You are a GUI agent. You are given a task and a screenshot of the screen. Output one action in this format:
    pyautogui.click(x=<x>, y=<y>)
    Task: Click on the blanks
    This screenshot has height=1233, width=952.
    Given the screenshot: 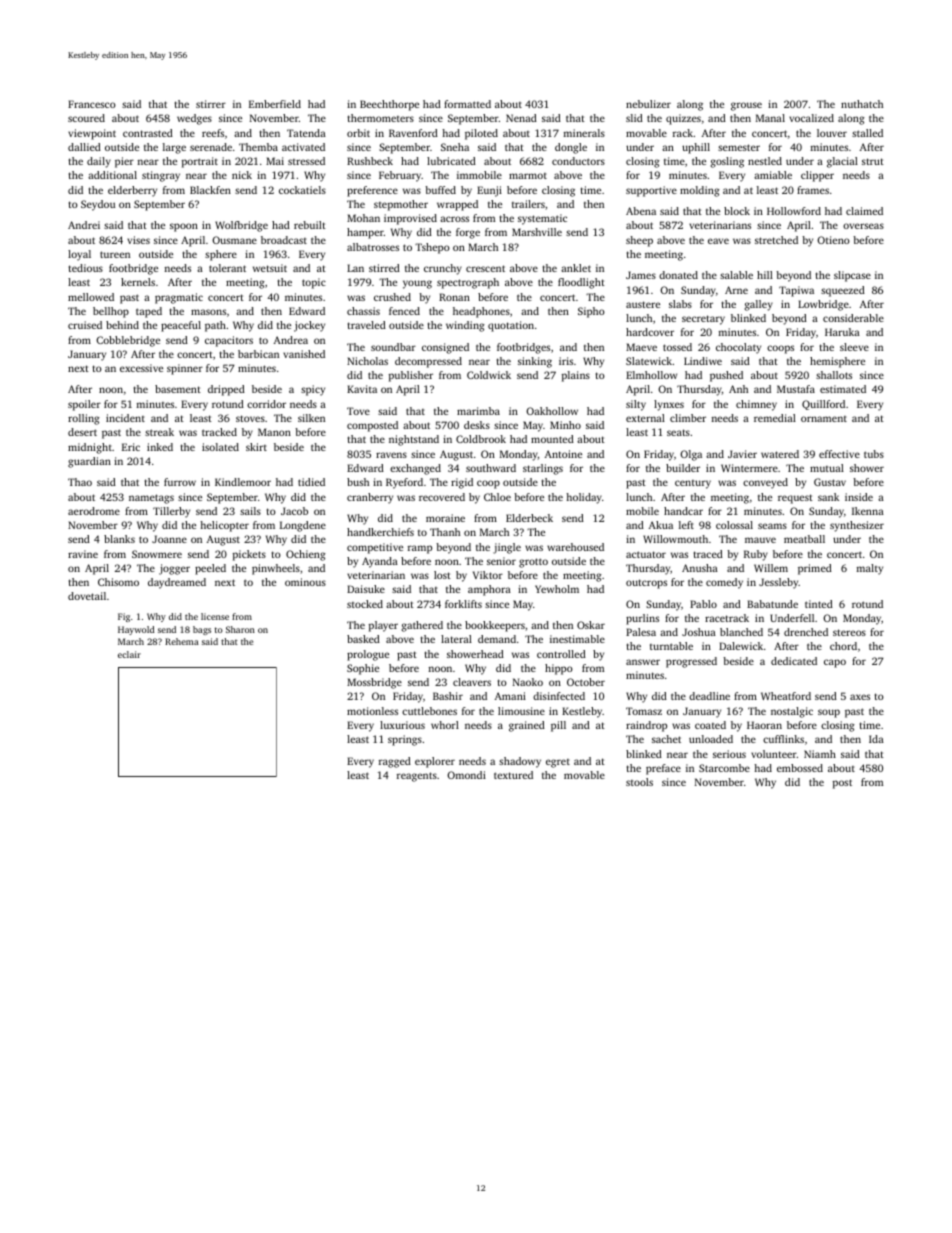 What is the action you would take?
    pyautogui.click(x=119, y=539)
